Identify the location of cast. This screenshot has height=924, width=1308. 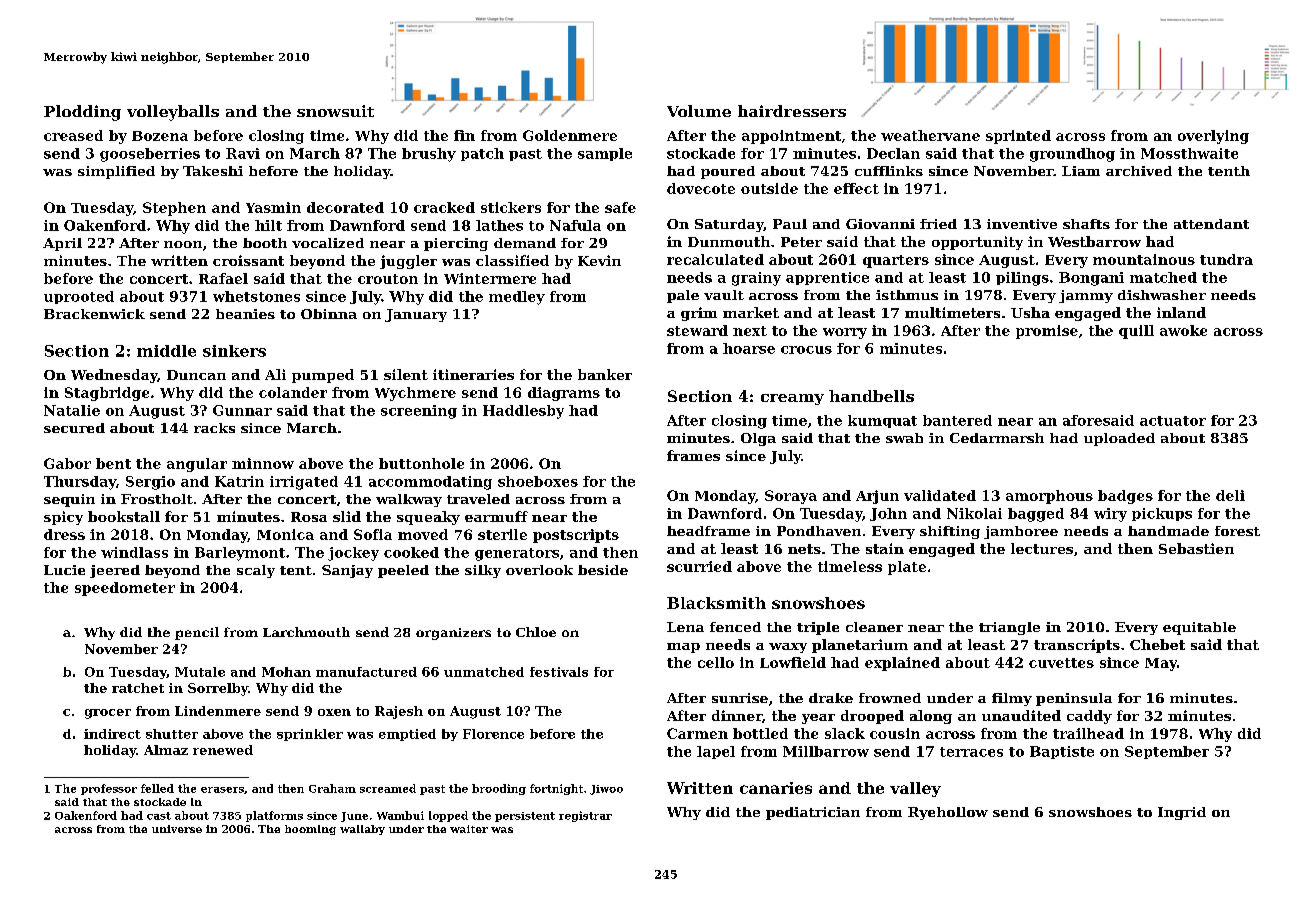
(159, 816).
